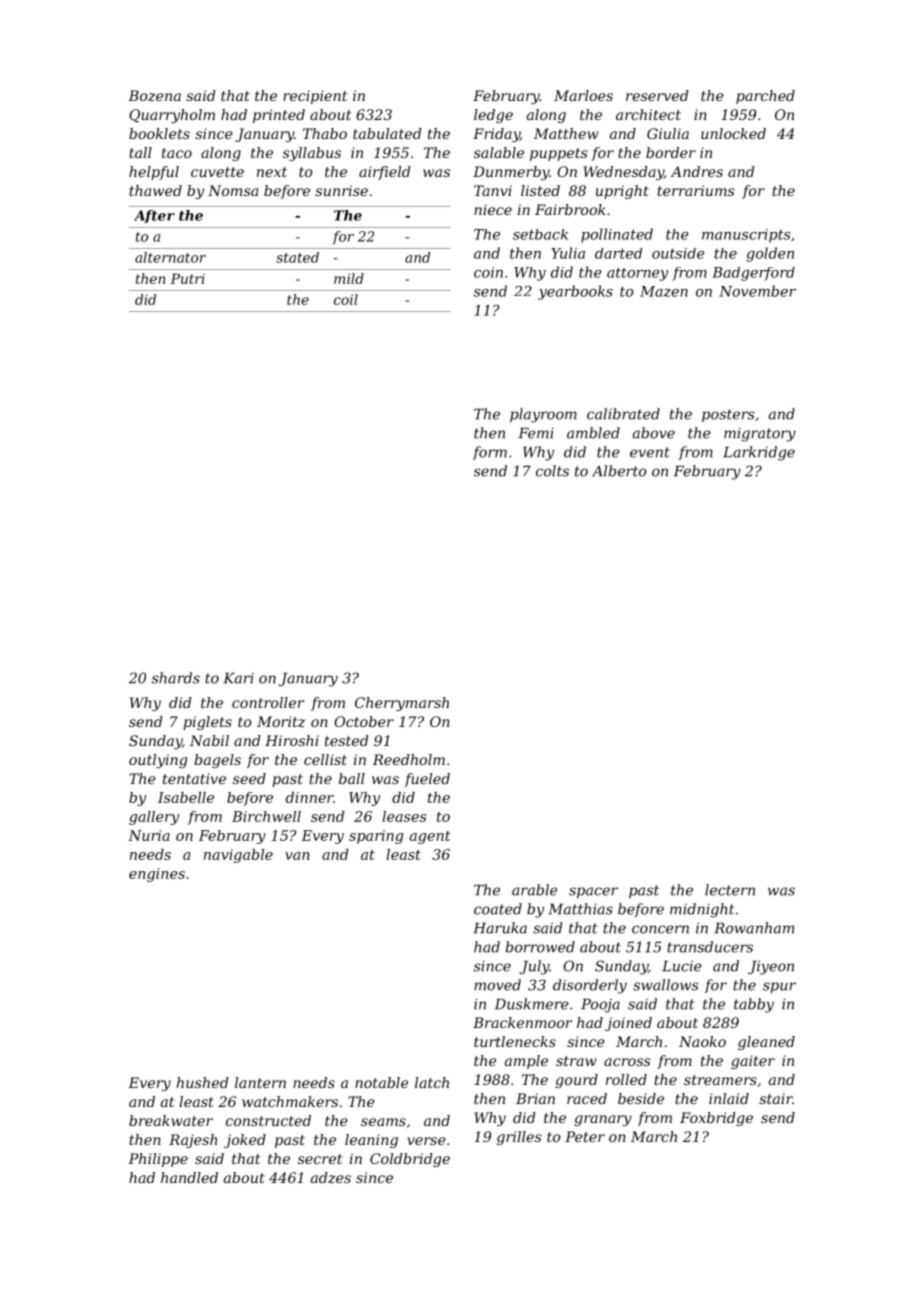 Image resolution: width=924 pixels, height=1314 pixels. What do you see at coordinates (759, 453) in the screenshot?
I see `Larkridge` at bounding box center [759, 453].
